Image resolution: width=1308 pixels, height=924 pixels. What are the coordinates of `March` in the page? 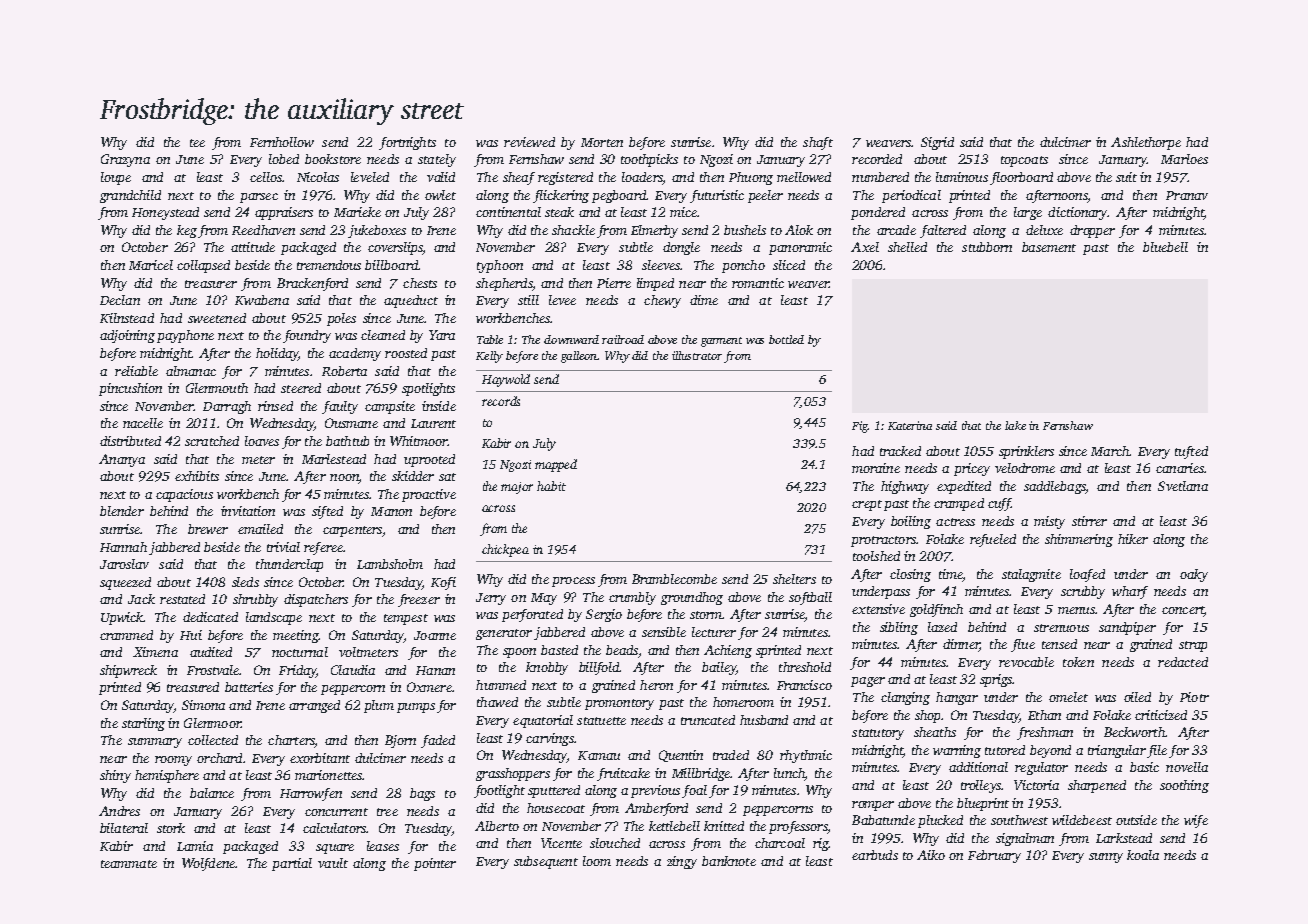 It's located at (1110, 451).
